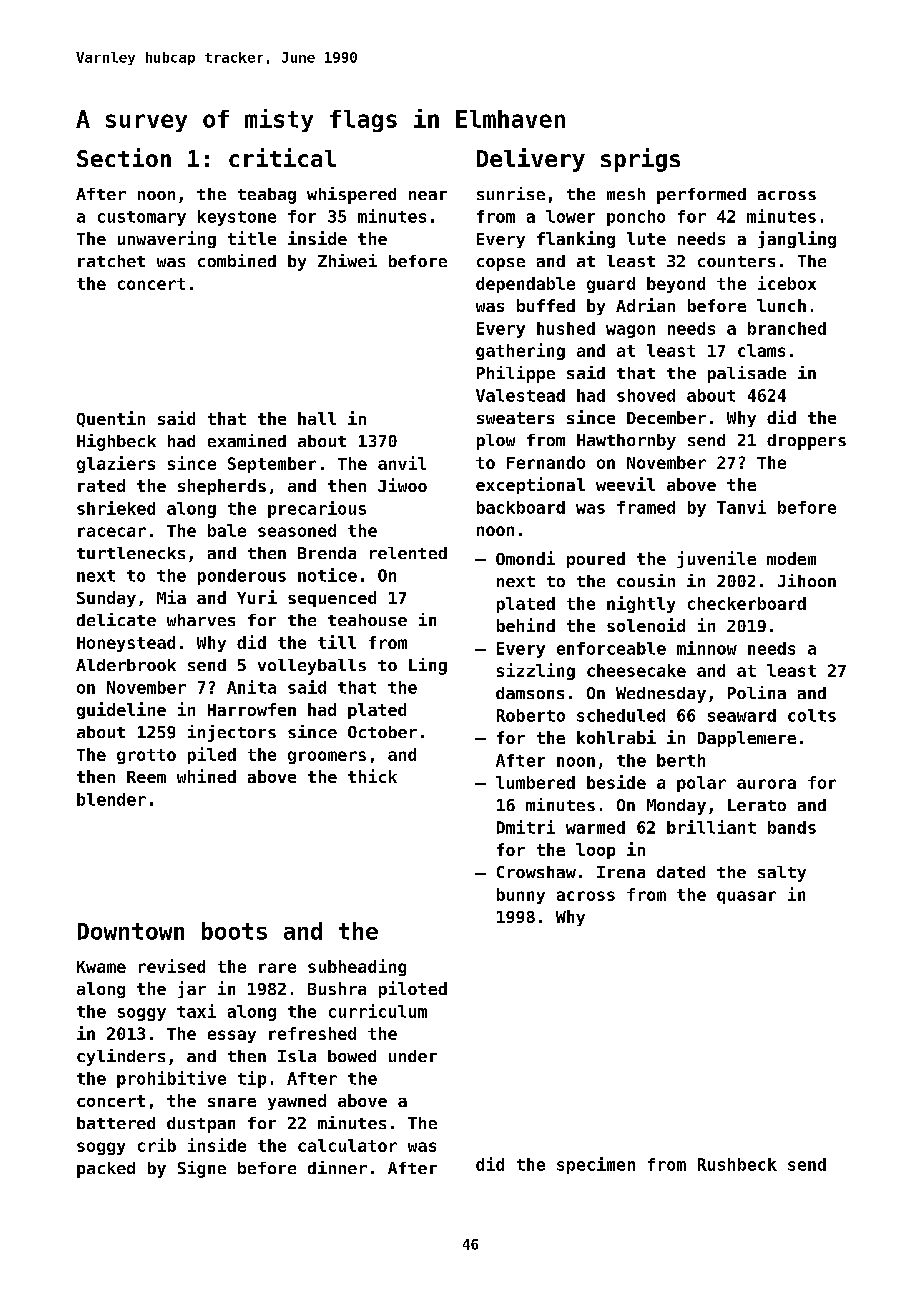  Describe the element at coordinates (337, 1167) in the document. I see `dinner` at that location.
